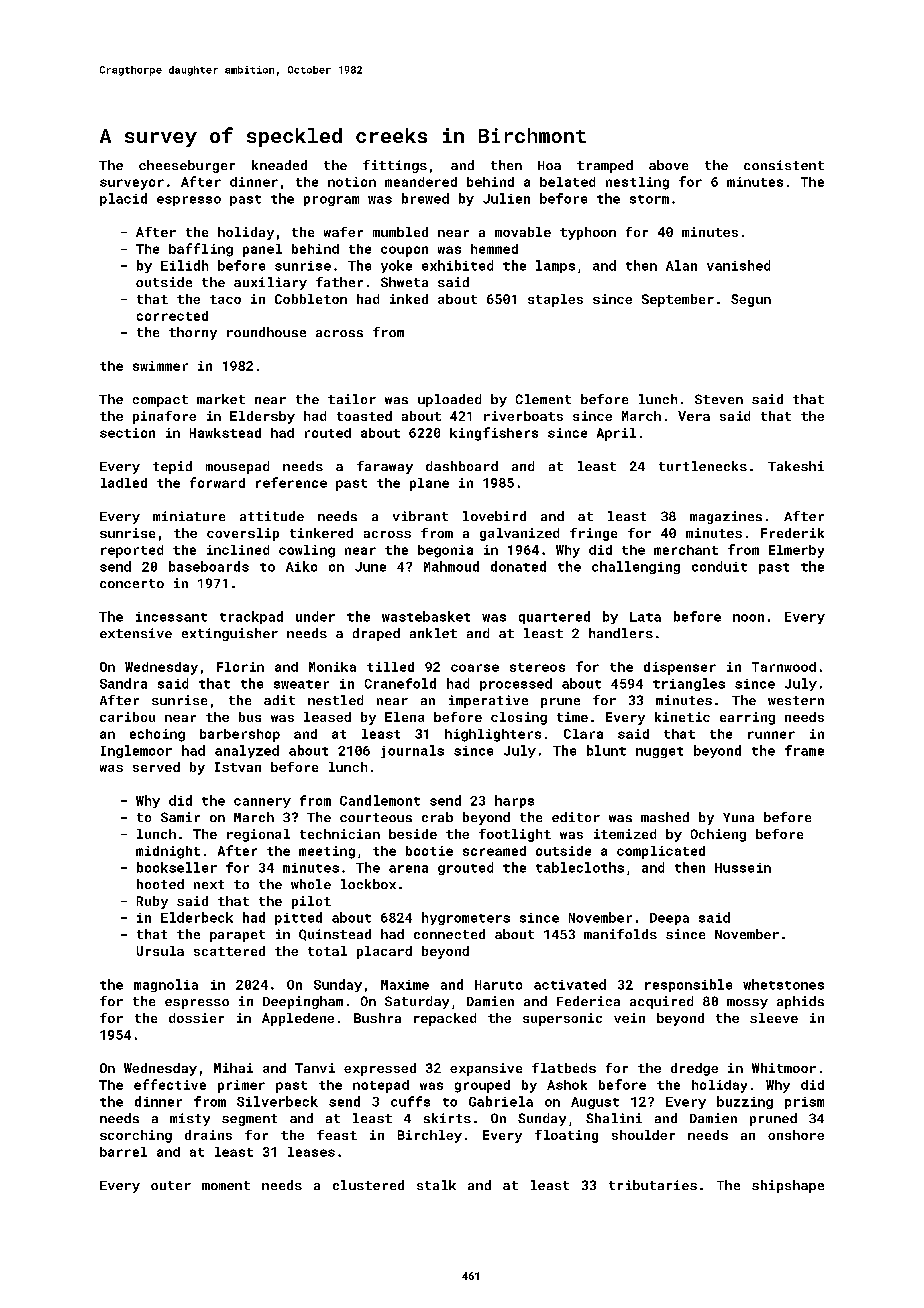  Describe the element at coordinates (804, 750) in the page. I see `frame` at that location.
